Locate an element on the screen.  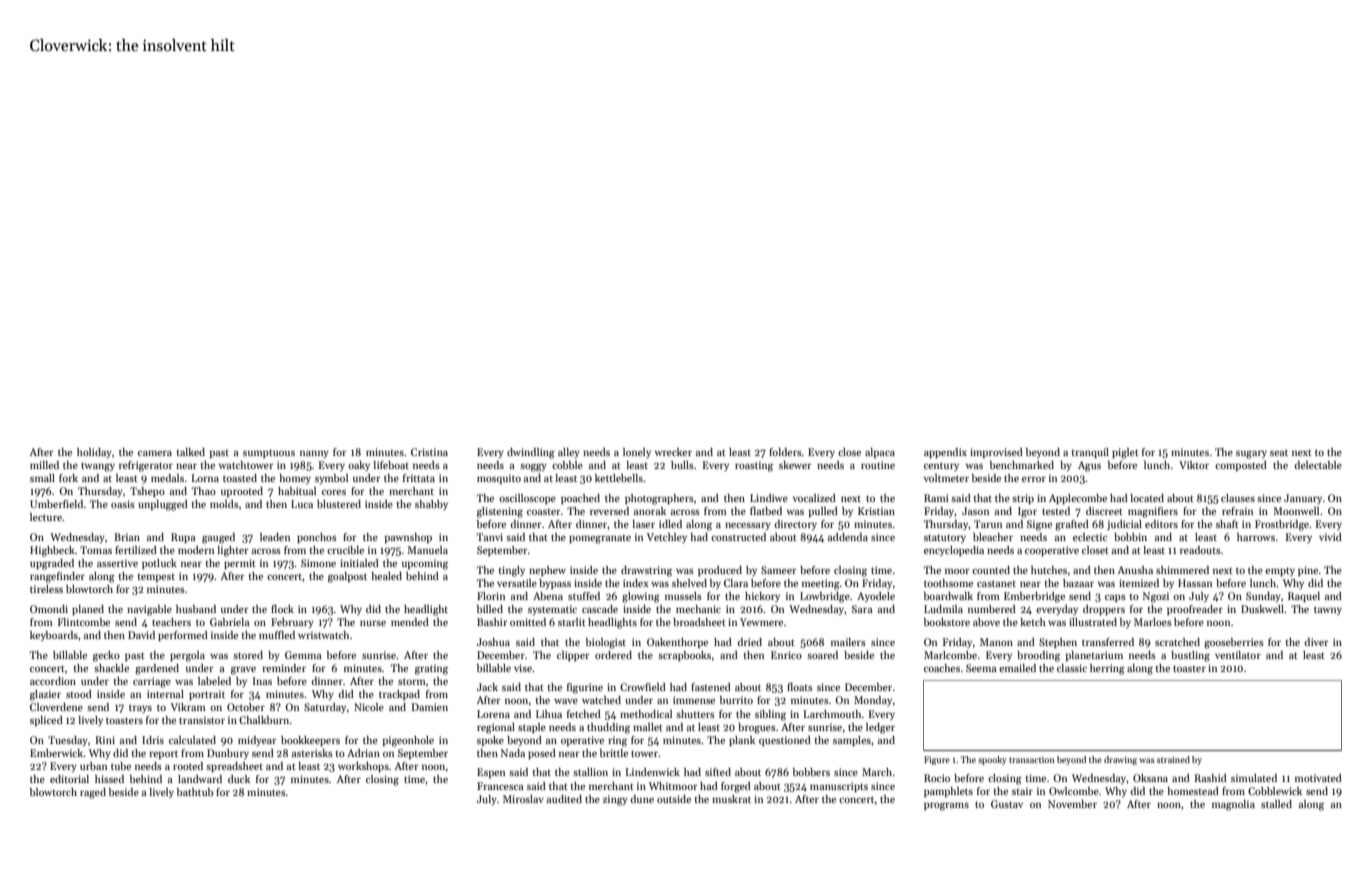
tingly is located at coordinates (512, 571).
